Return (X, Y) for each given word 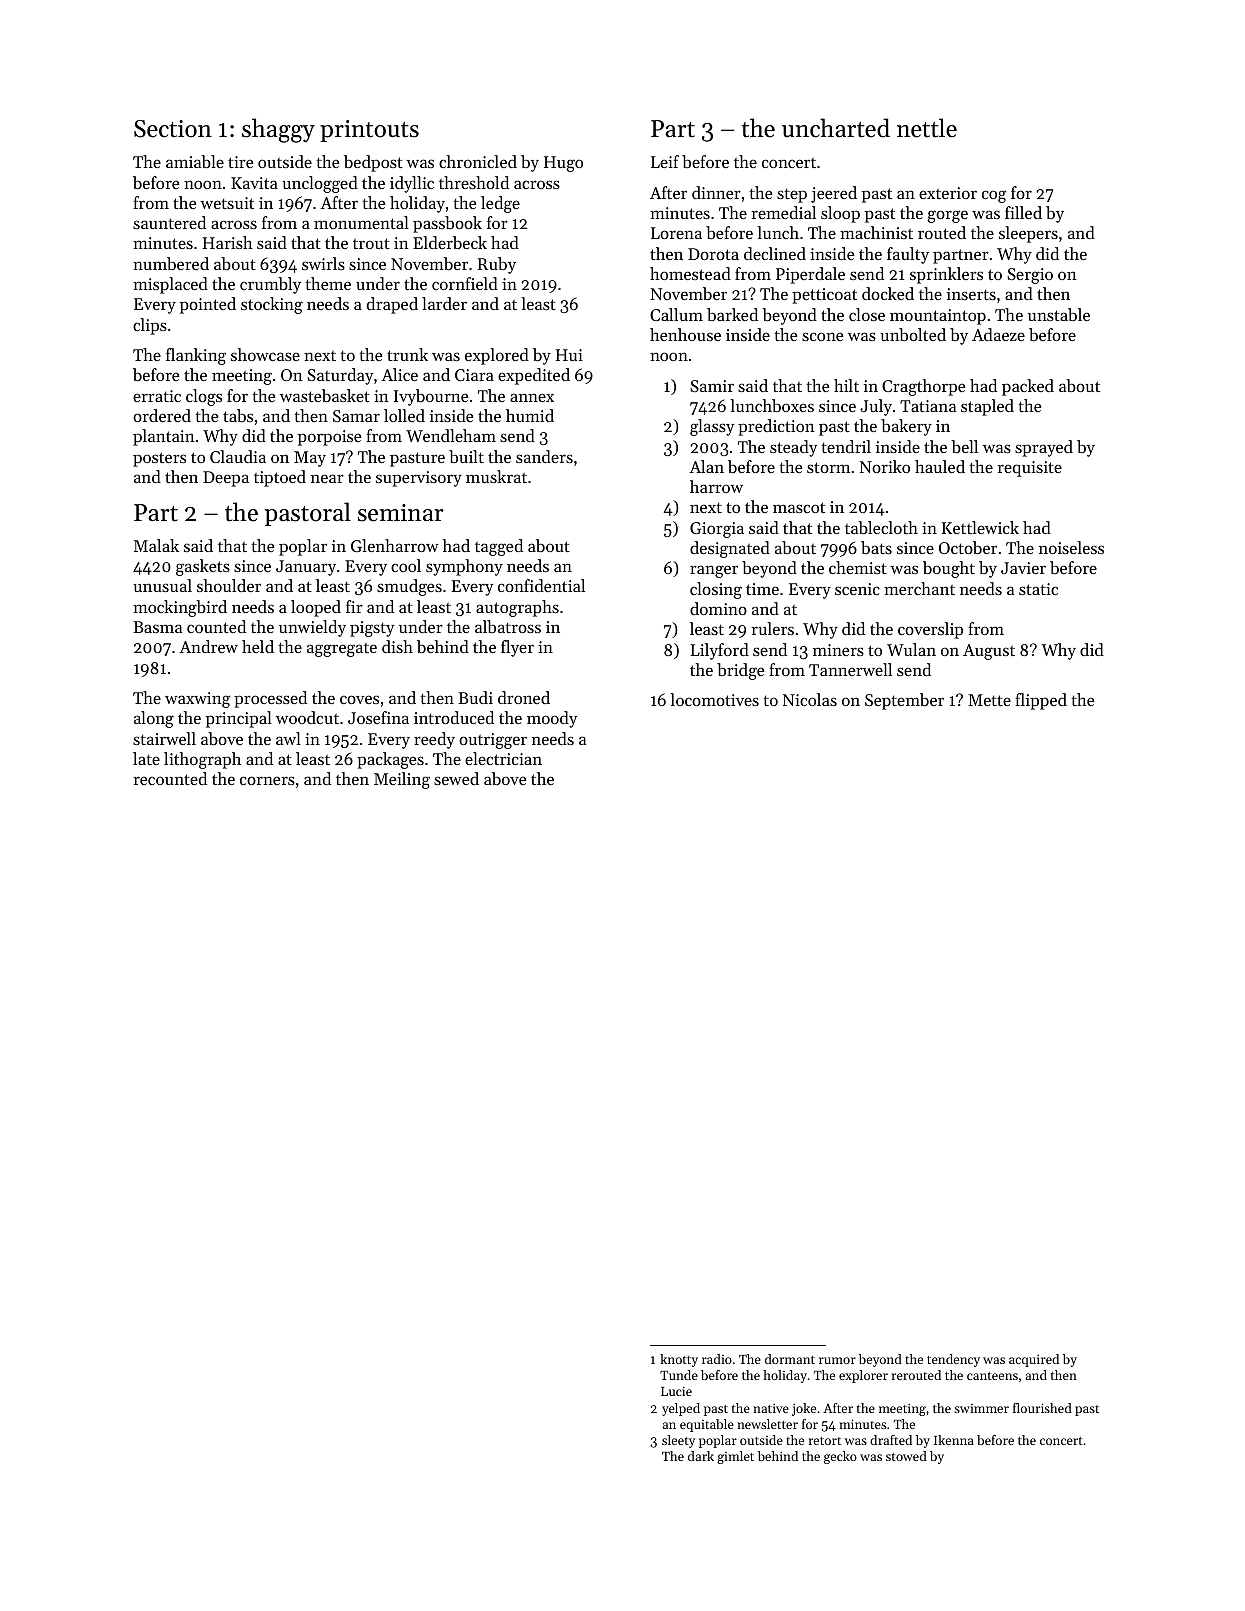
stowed (906, 1456)
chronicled (478, 161)
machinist (876, 232)
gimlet (735, 1457)
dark (701, 1456)
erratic (157, 396)
